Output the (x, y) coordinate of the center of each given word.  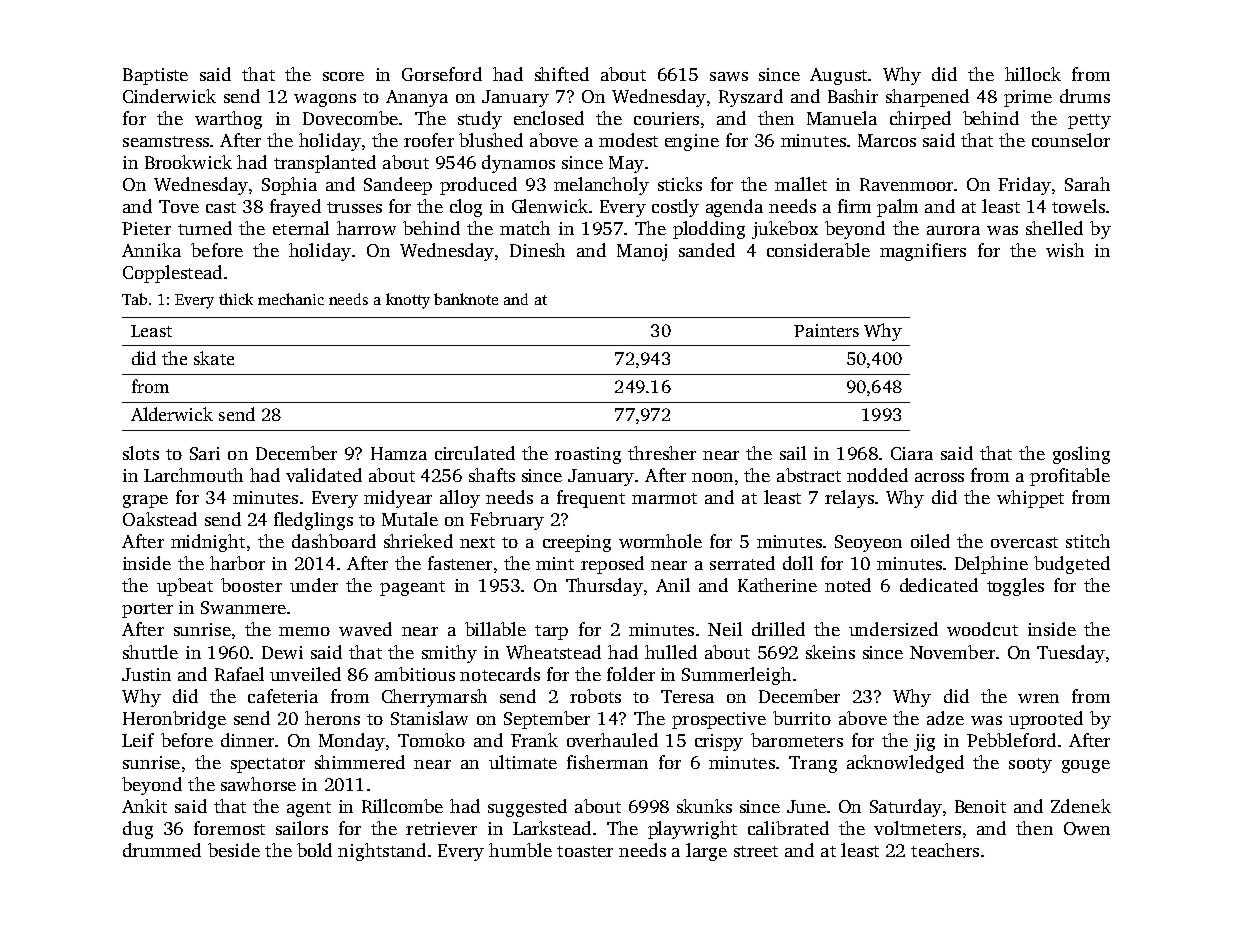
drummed (162, 850)
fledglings (313, 521)
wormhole (660, 541)
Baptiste (155, 76)
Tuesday (1071, 654)
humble (520, 850)
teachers (945, 850)
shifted (562, 74)
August (838, 76)
